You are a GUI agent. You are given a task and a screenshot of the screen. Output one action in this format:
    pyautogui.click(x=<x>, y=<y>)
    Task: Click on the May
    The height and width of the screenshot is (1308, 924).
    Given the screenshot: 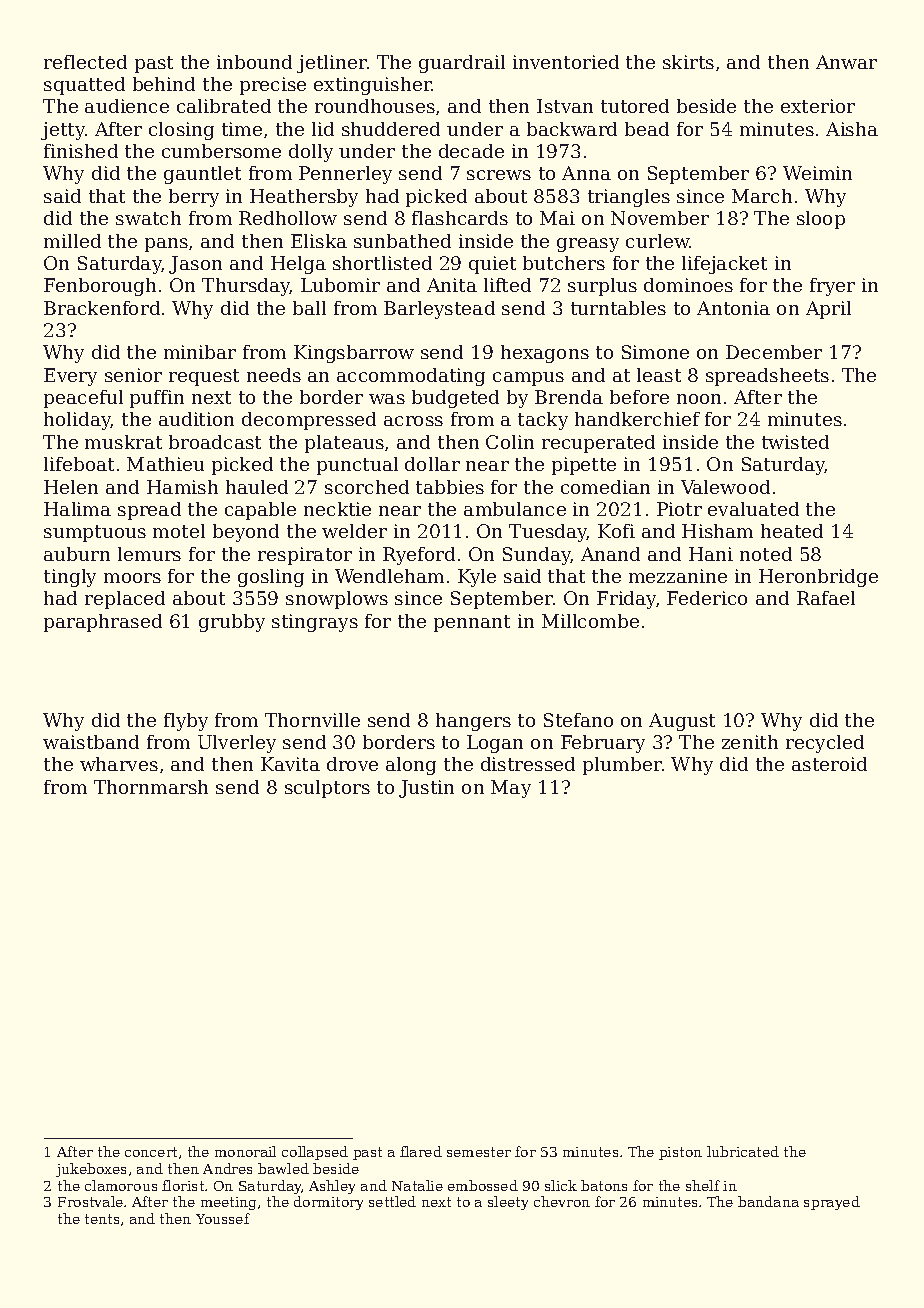 What is the action you would take?
    pyautogui.click(x=511, y=789)
